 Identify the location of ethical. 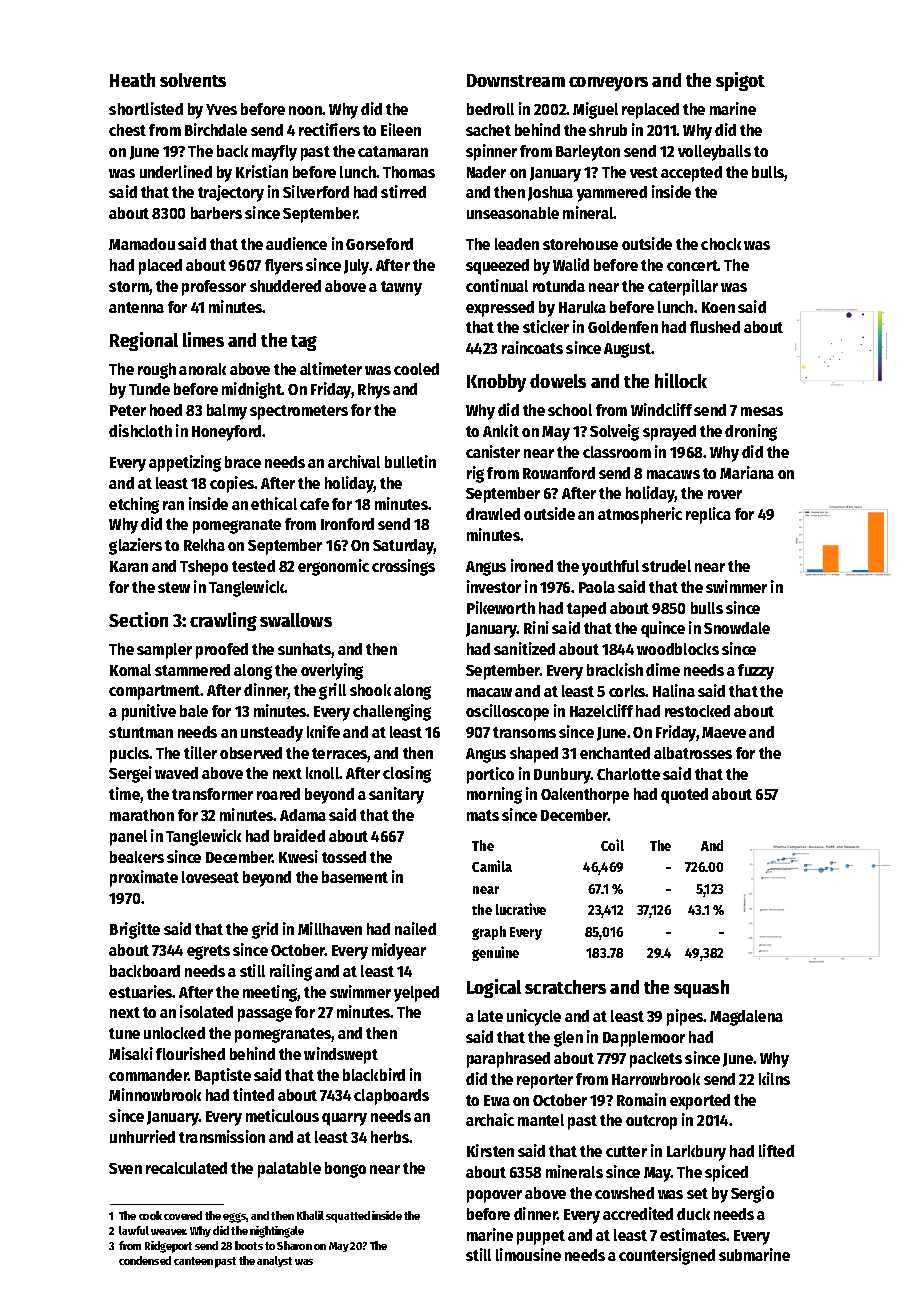
(274, 503).
